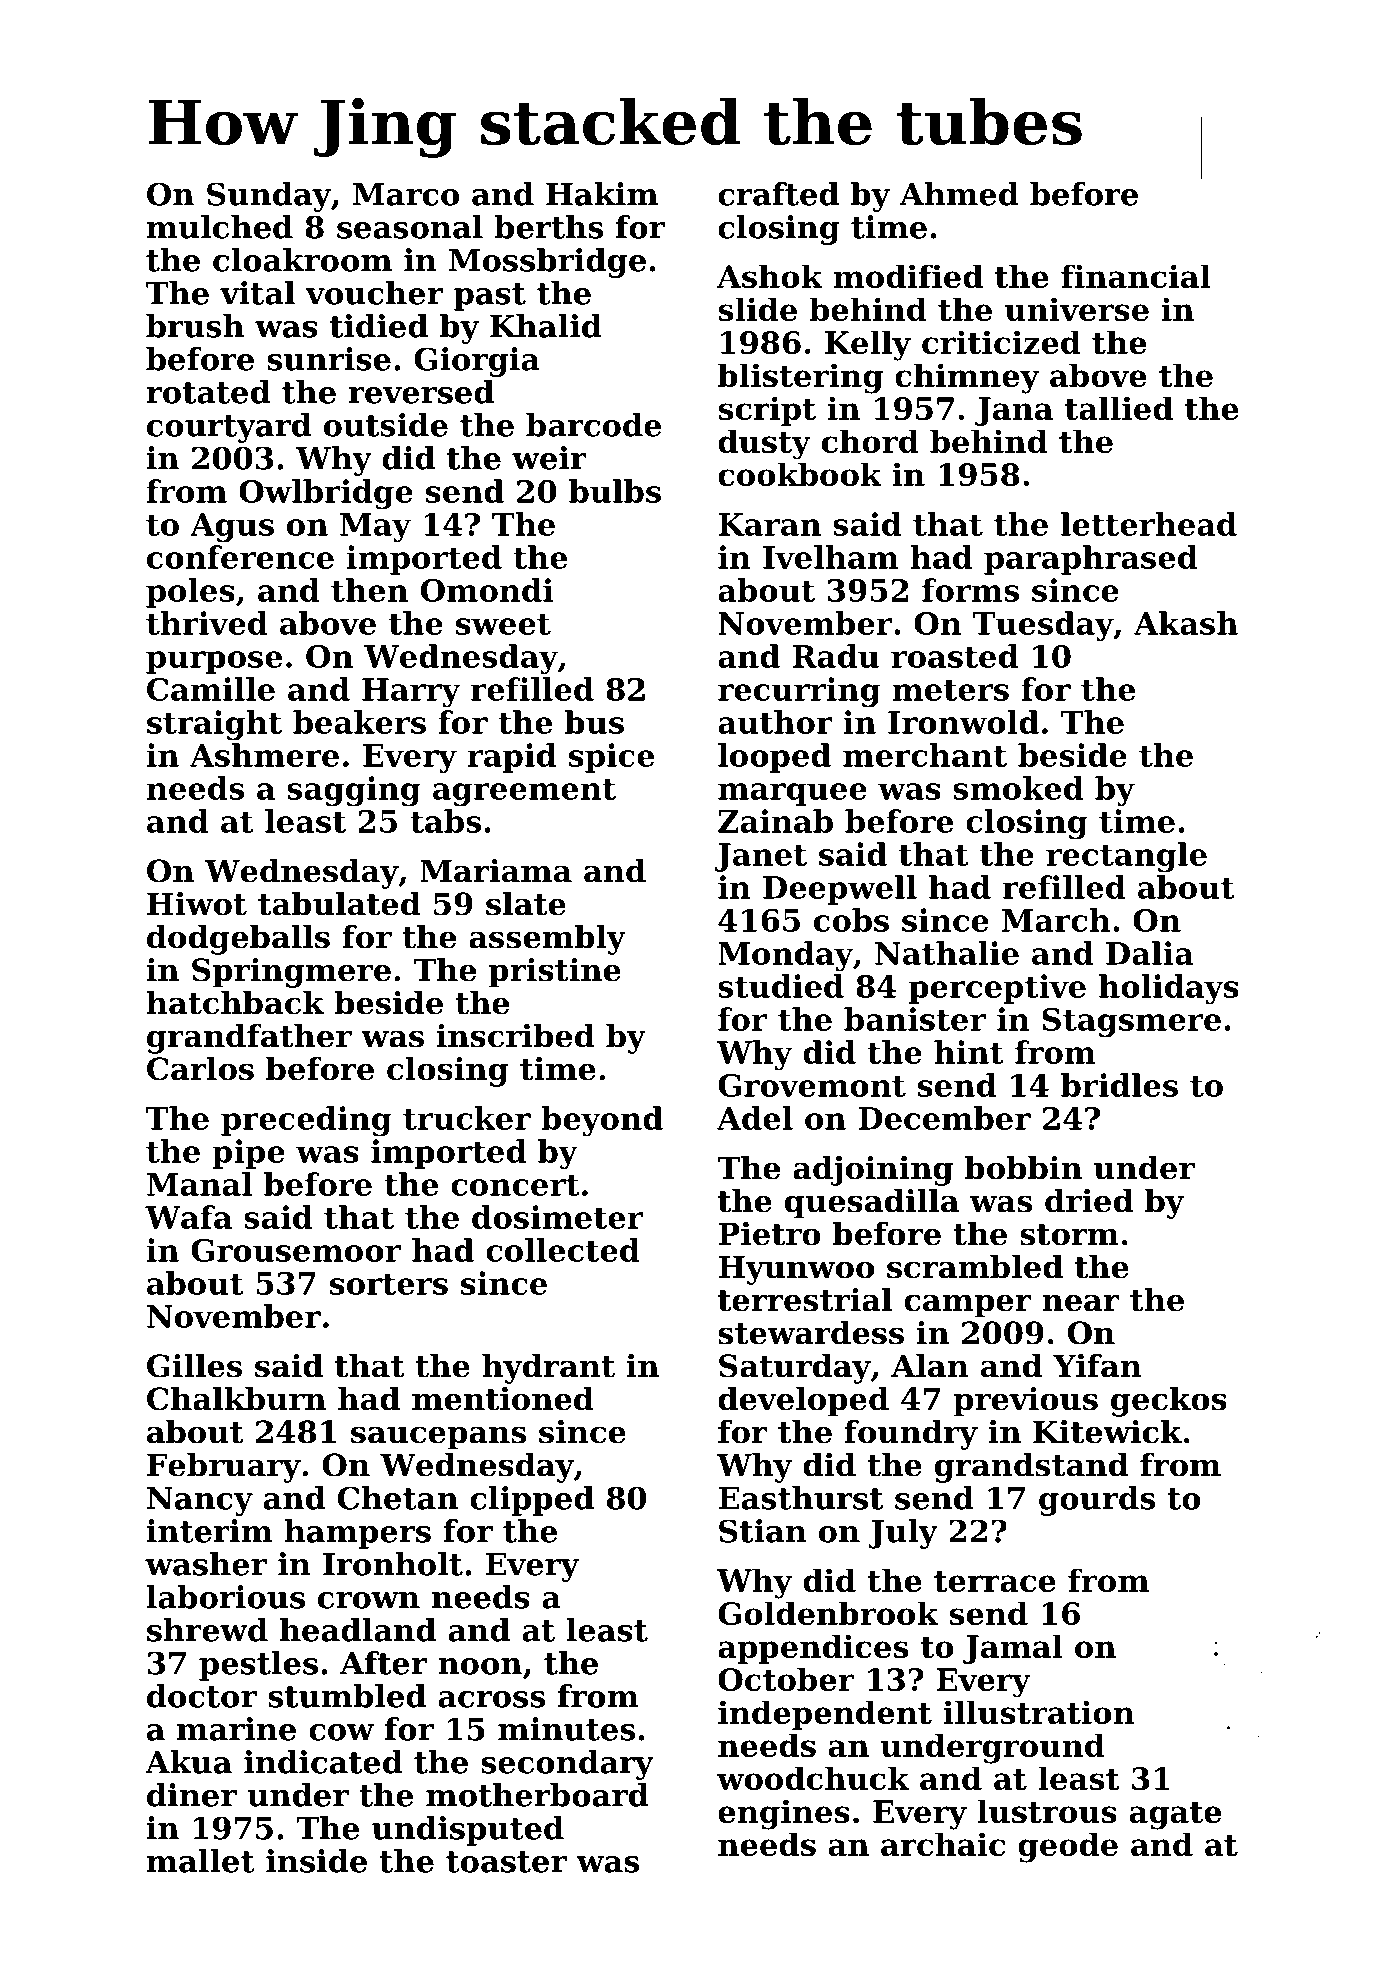  What do you see at coordinates (840, 890) in the image?
I see `Deepwell` at bounding box center [840, 890].
